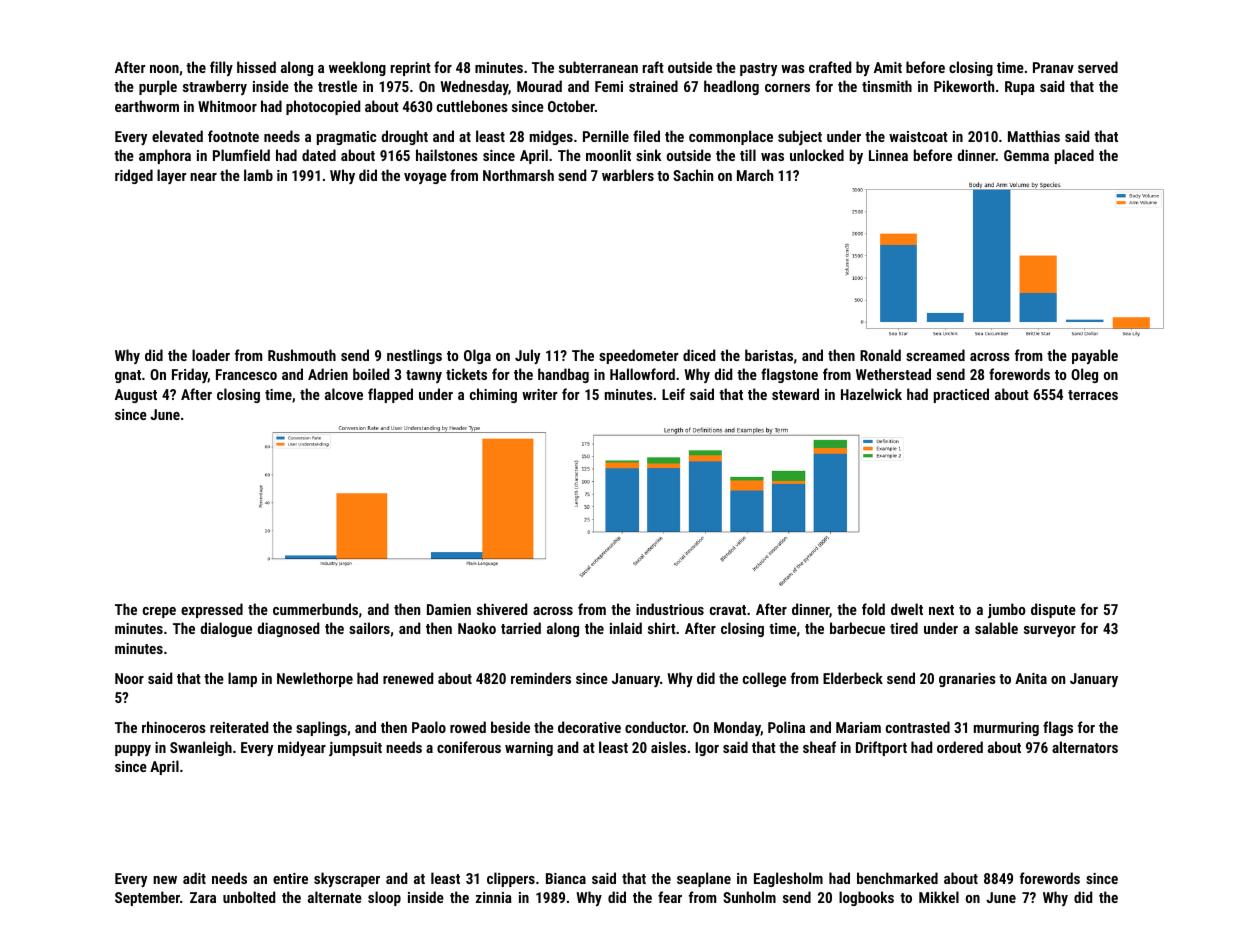  What do you see at coordinates (256, 67) in the image?
I see `hissed` at bounding box center [256, 67].
